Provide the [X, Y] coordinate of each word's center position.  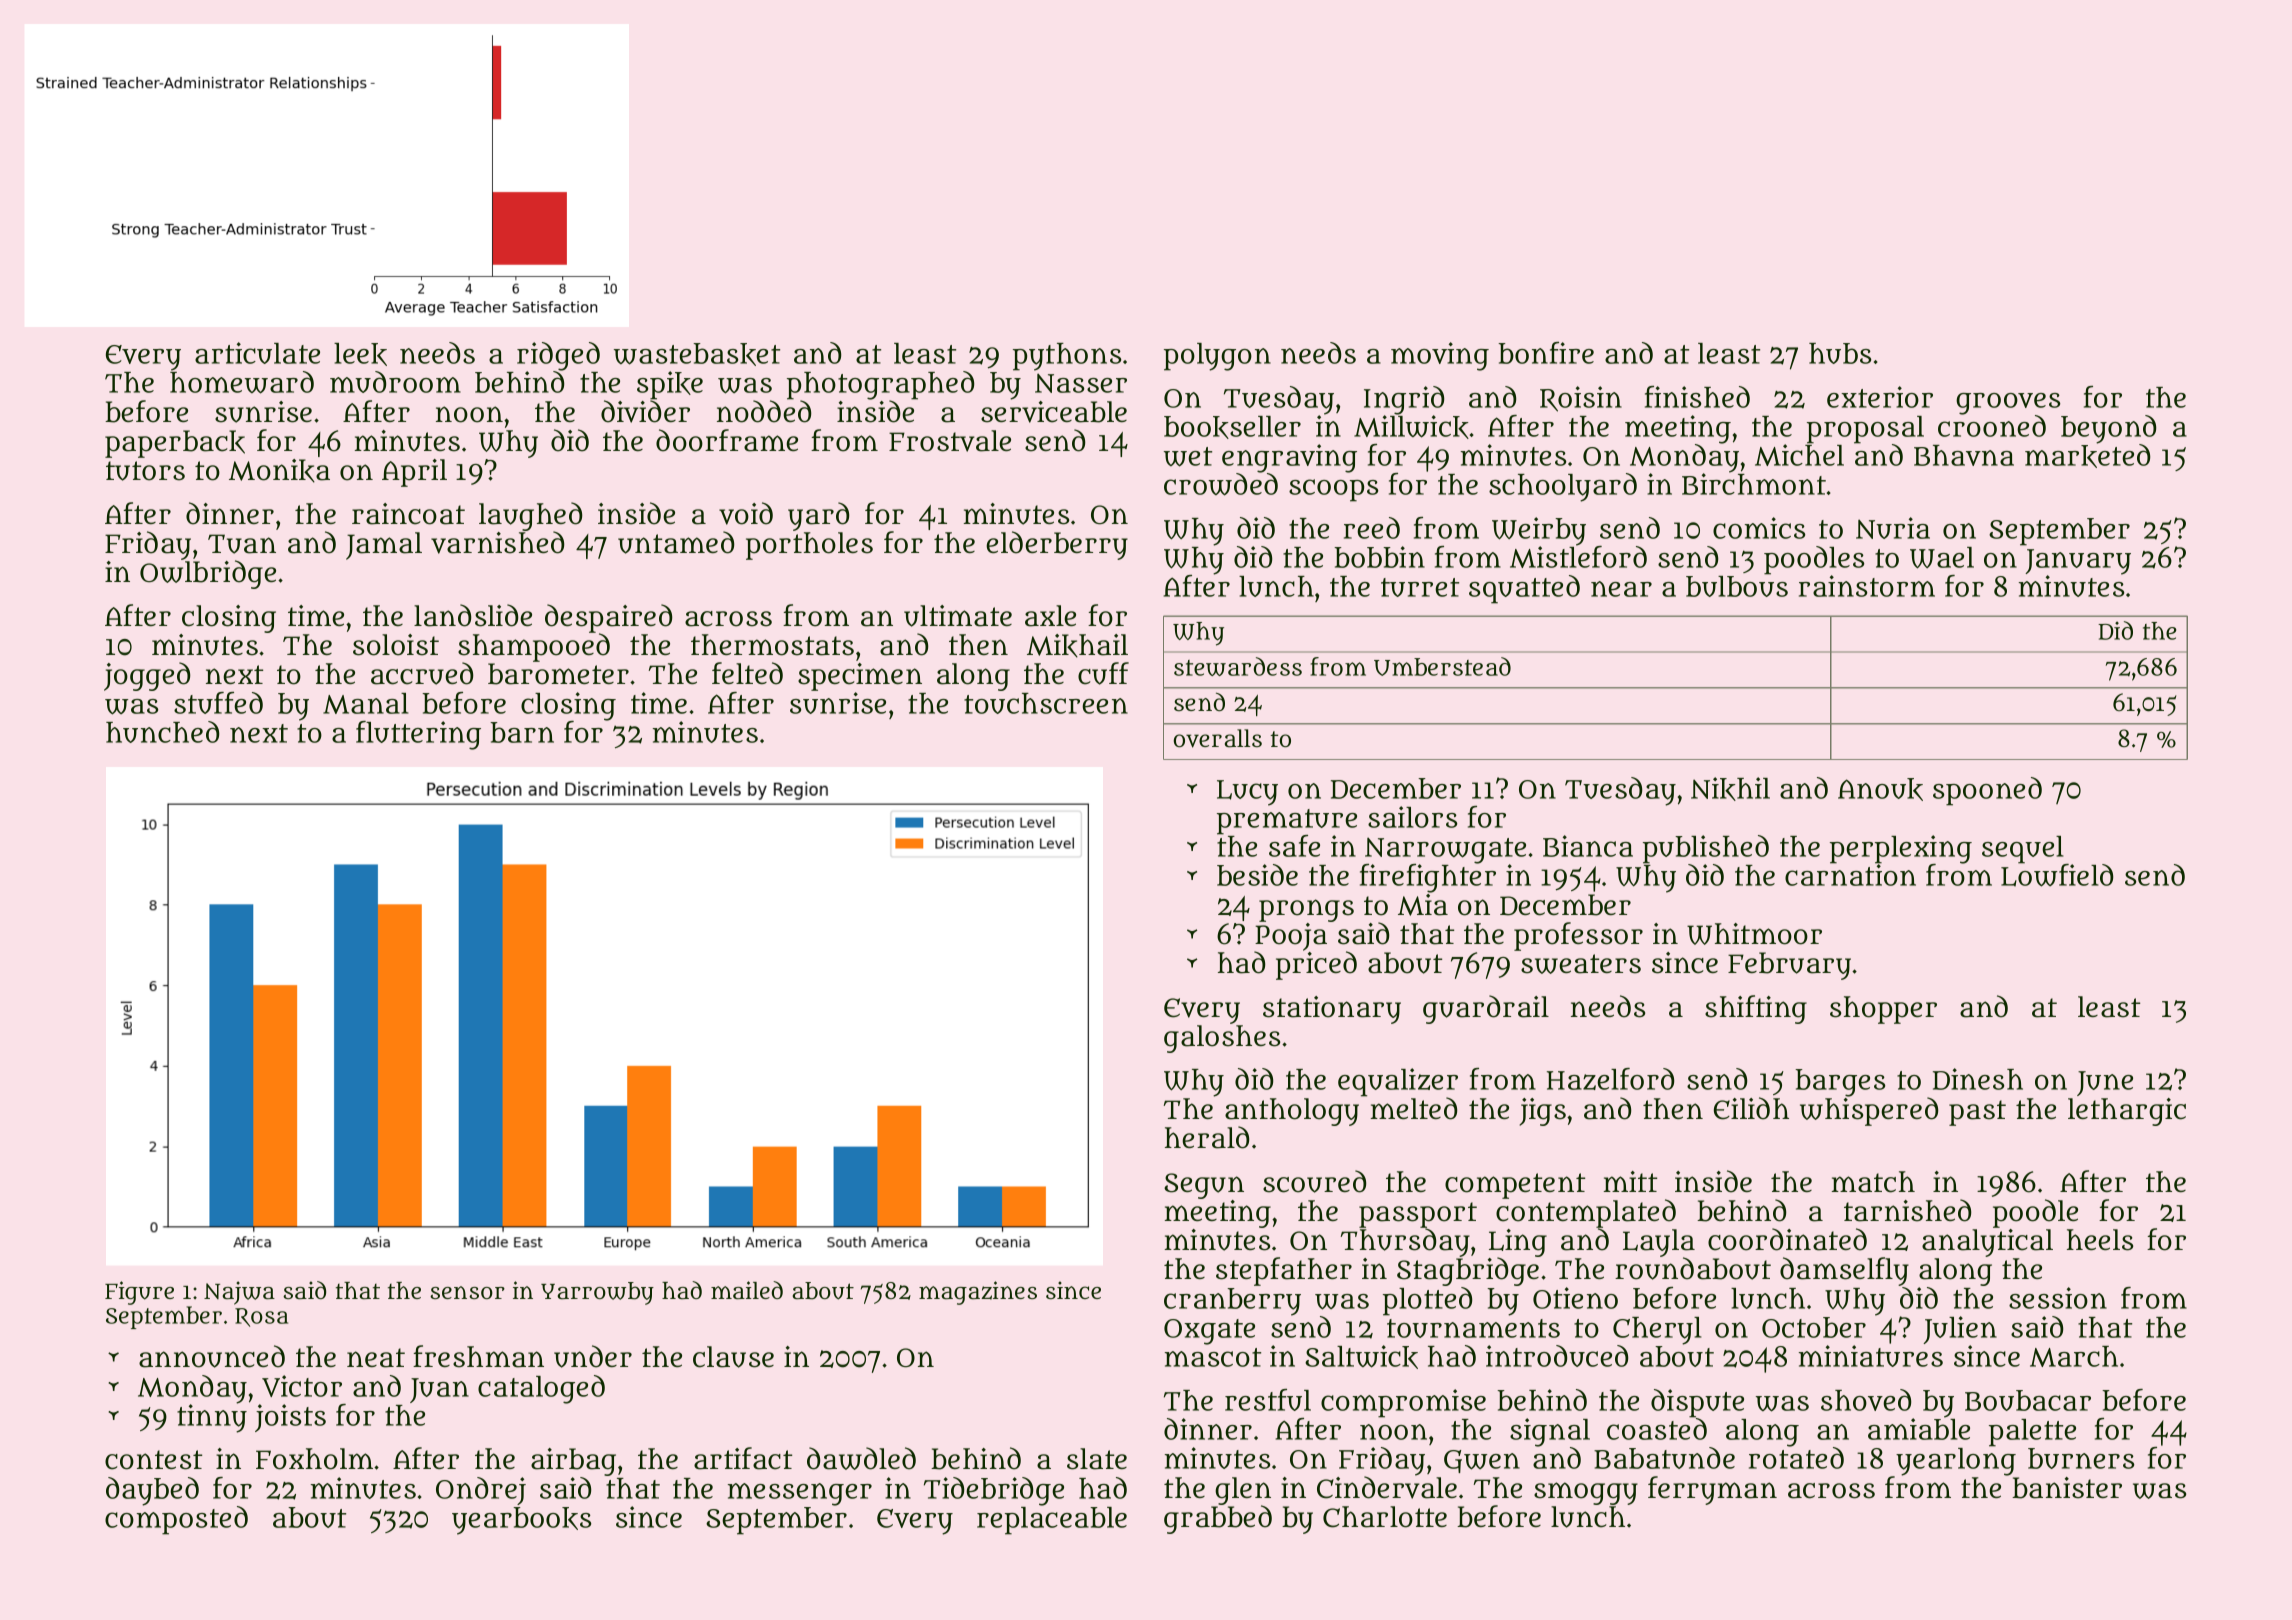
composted [176, 1520]
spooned [1987, 791]
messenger [800, 1494]
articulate [257, 353]
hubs [1840, 353]
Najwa [239, 1293]
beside [1257, 875]
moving [1440, 356]
